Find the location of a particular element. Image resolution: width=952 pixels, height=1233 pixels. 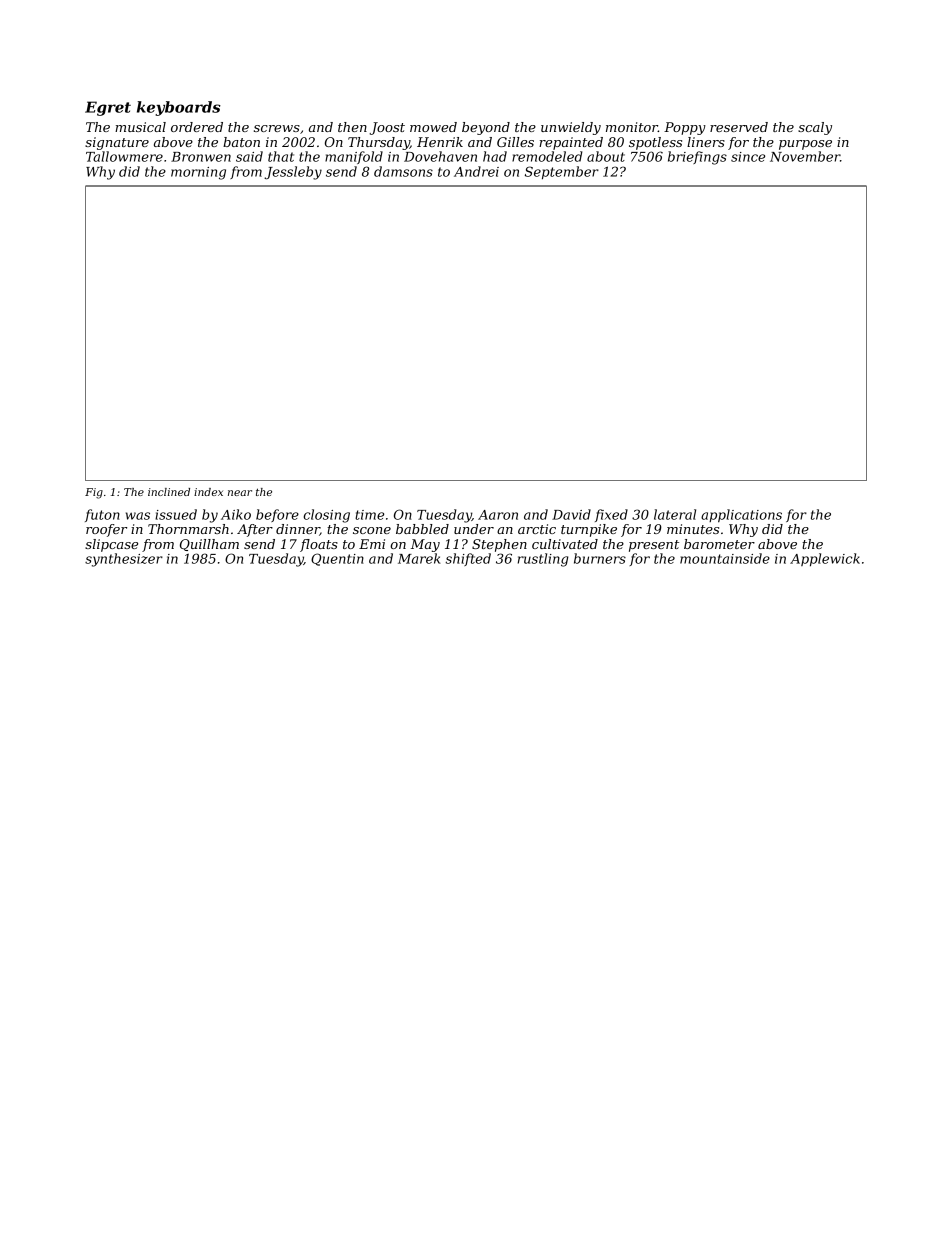

monitor is located at coordinates (632, 127).
